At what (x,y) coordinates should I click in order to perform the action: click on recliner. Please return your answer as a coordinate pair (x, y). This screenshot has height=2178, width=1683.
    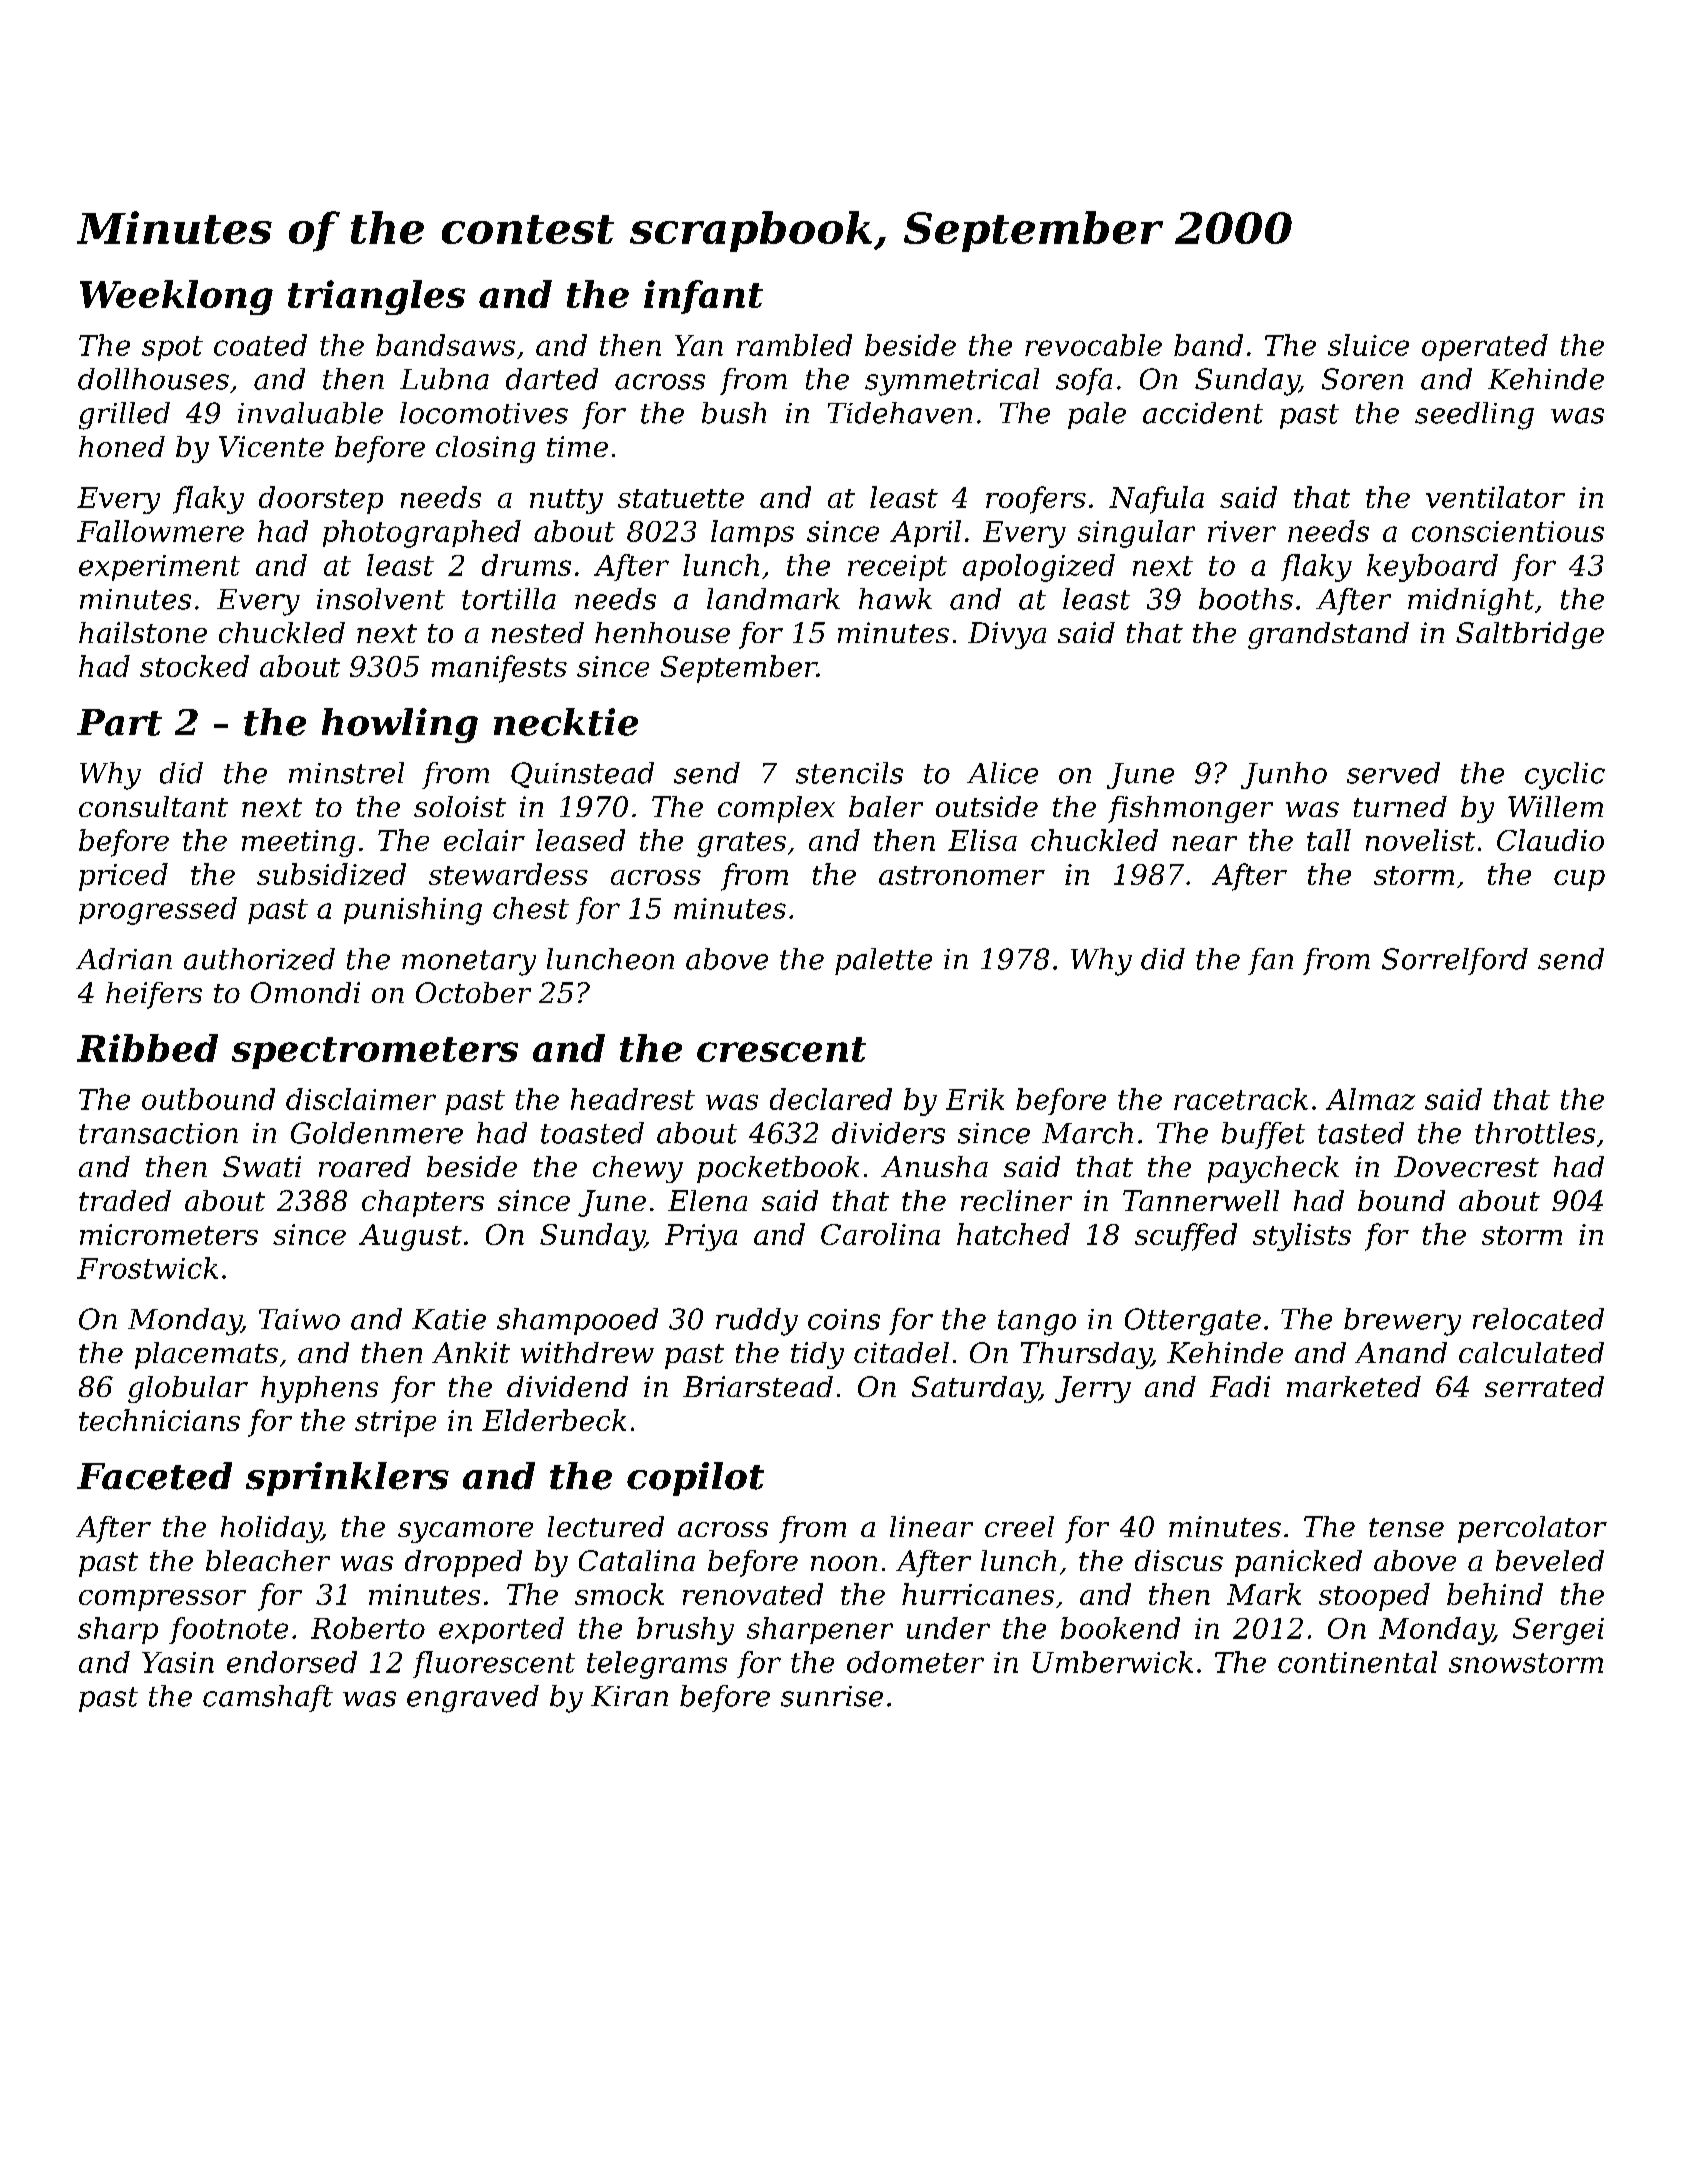
    Looking at the image, I should click on (1016, 1200).
